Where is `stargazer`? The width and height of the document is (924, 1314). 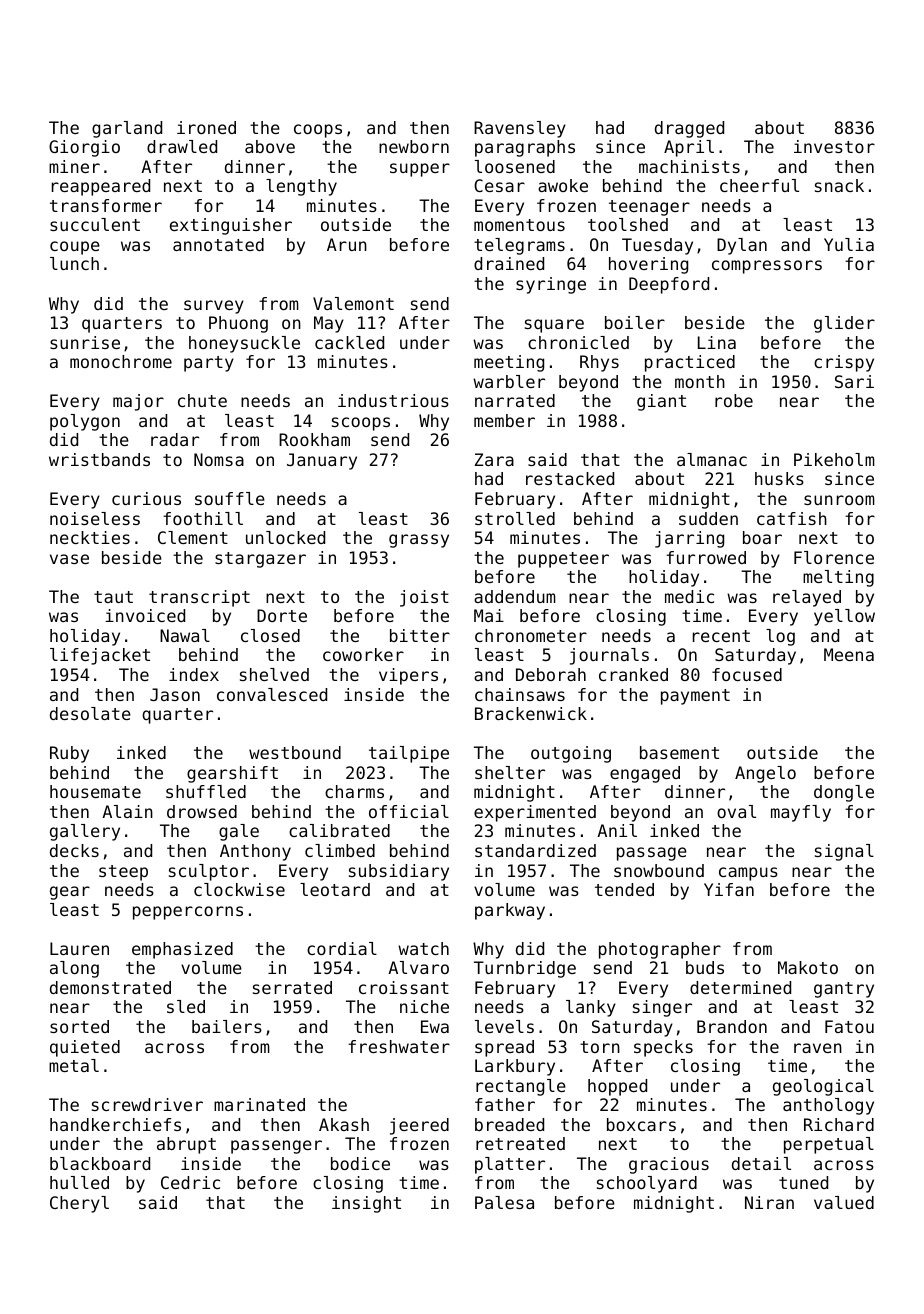
stargazer is located at coordinates (260, 560).
